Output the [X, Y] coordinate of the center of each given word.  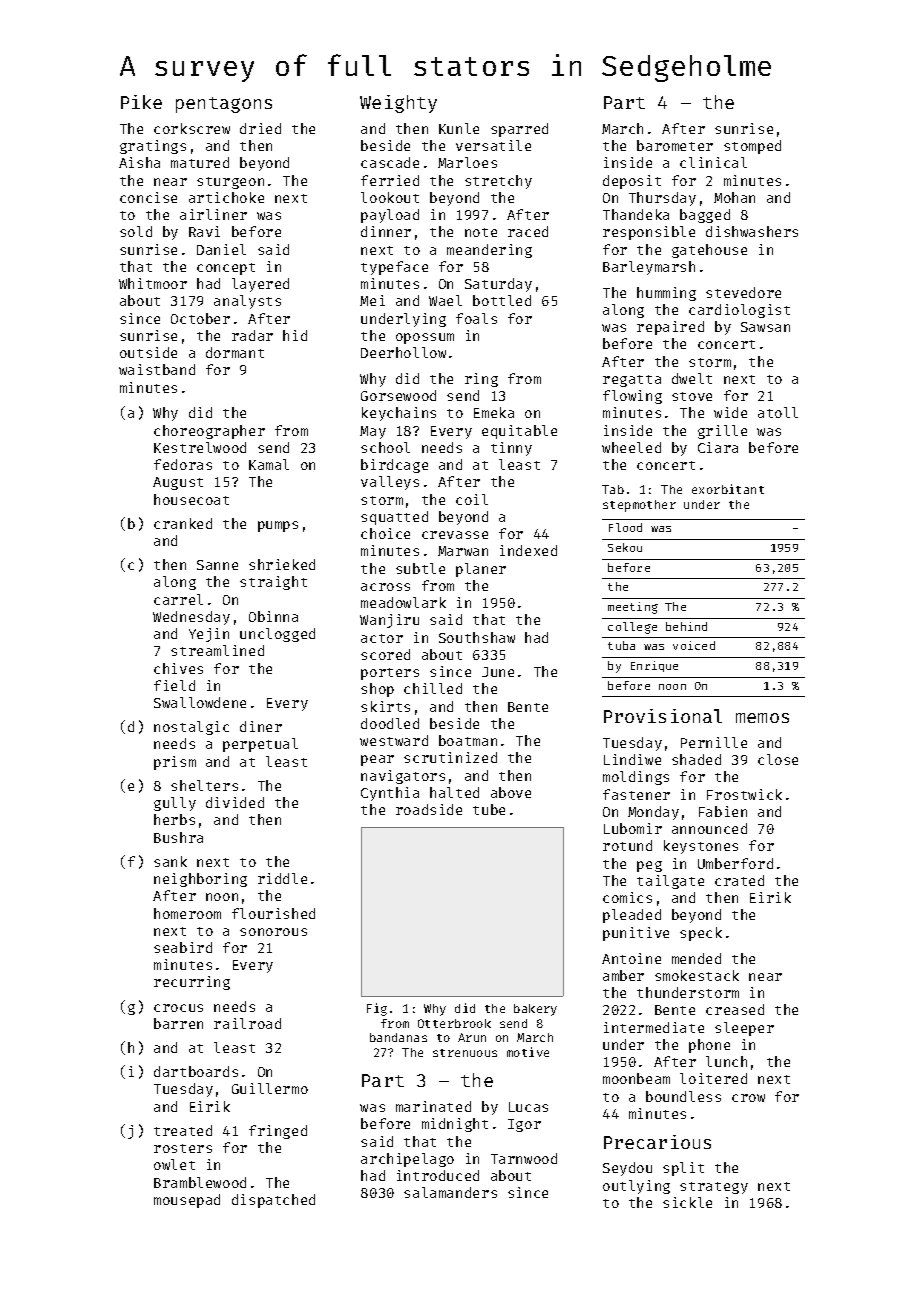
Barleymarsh [649, 268]
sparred [519, 130]
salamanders [450, 1192]
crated [739, 880]
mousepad [187, 1201]
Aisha [139, 162]
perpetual [260, 745]
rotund [627, 845]
